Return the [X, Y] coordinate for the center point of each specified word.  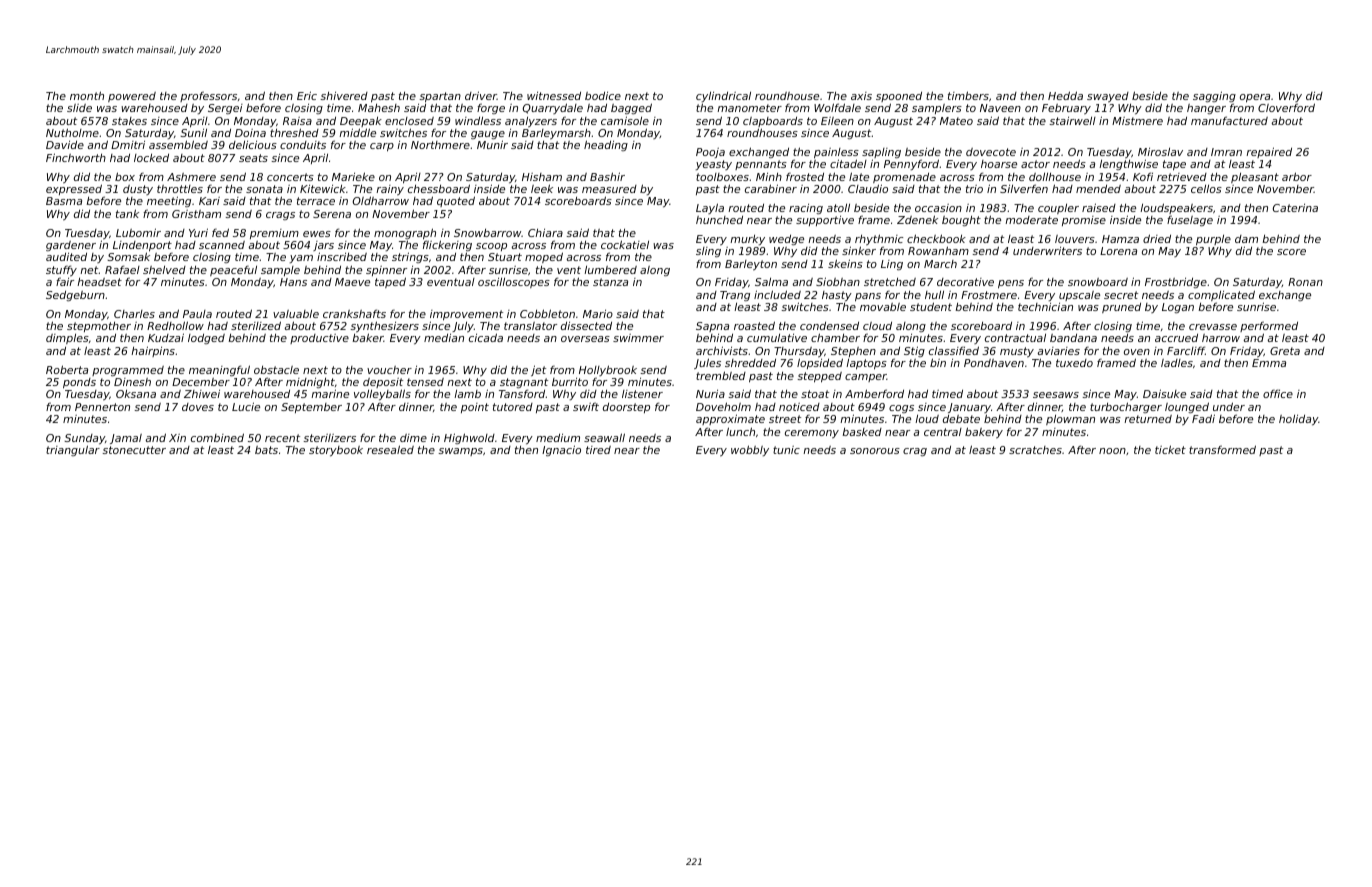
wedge [786, 240]
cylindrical [723, 97]
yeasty [714, 165]
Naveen [1000, 108]
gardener [71, 246]
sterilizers [329, 438]
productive [319, 339]
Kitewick [323, 189]
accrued [1176, 338]
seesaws [1056, 395]
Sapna [712, 327]
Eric [307, 95]
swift [586, 406]
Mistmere [1137, 121]
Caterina [1295, 208]
